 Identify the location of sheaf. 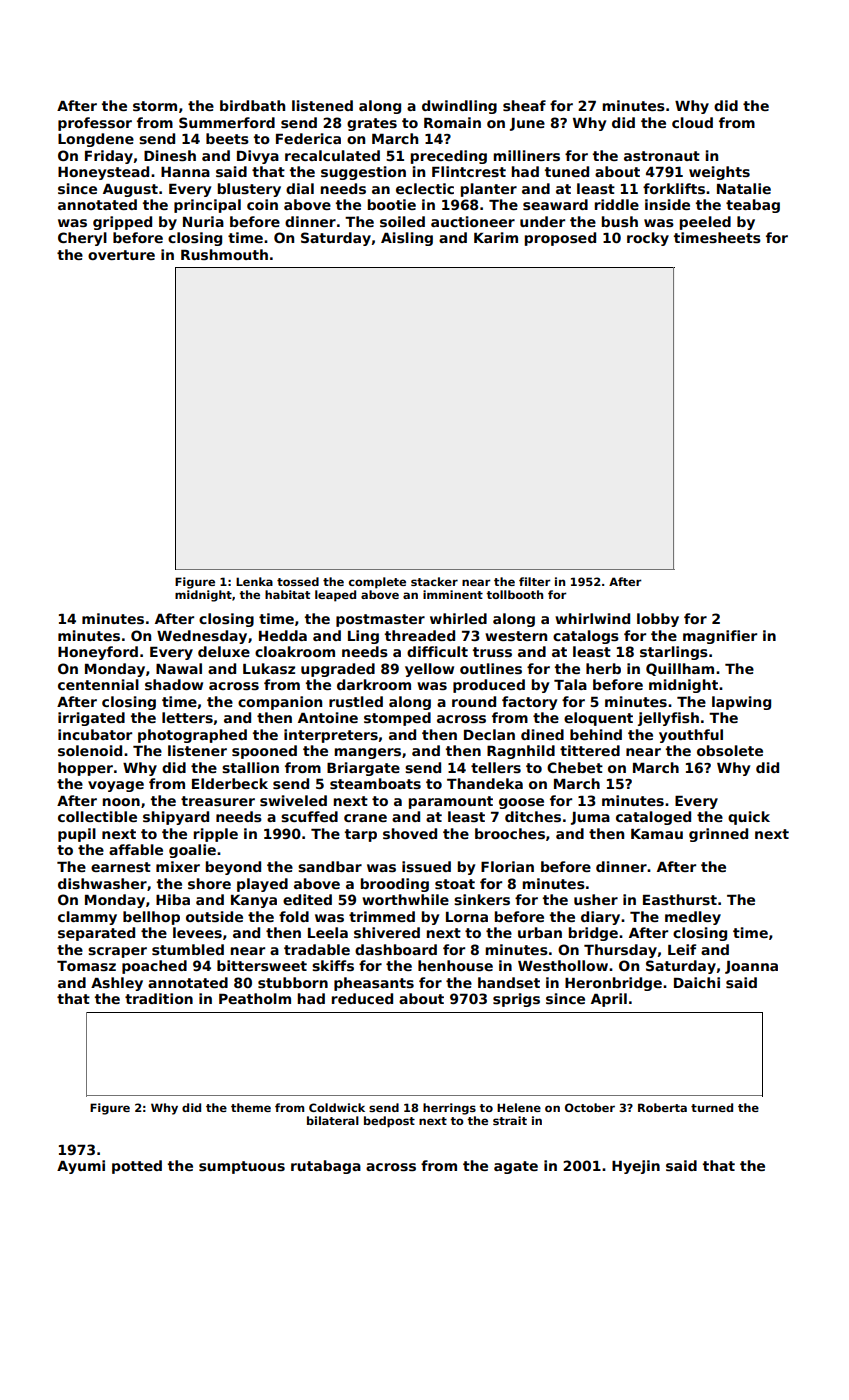
(524, 105).
